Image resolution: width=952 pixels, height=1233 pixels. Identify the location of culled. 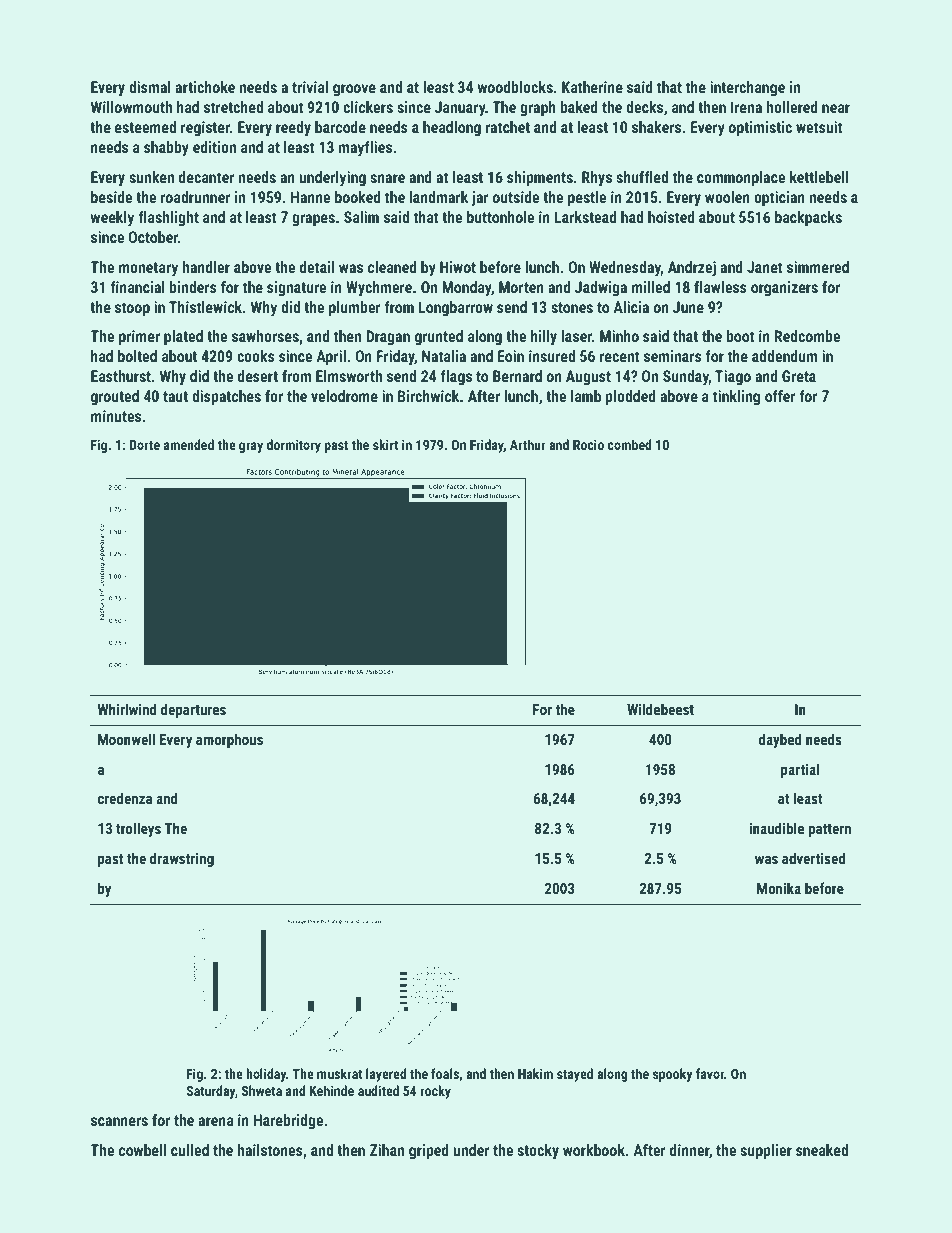
(190, 1150).
